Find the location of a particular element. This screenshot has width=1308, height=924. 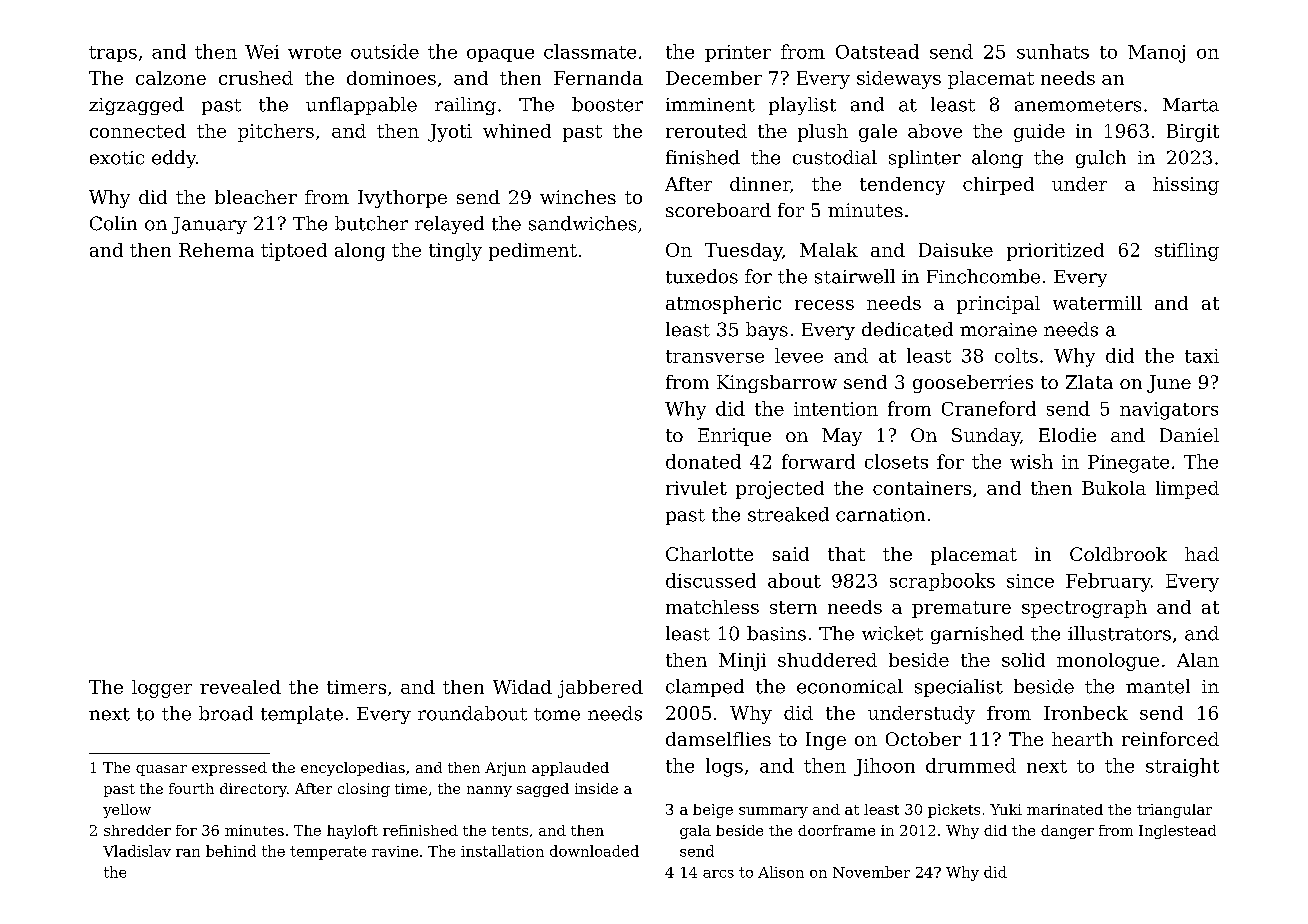

hearth is located at coordinates (1082, 739).
